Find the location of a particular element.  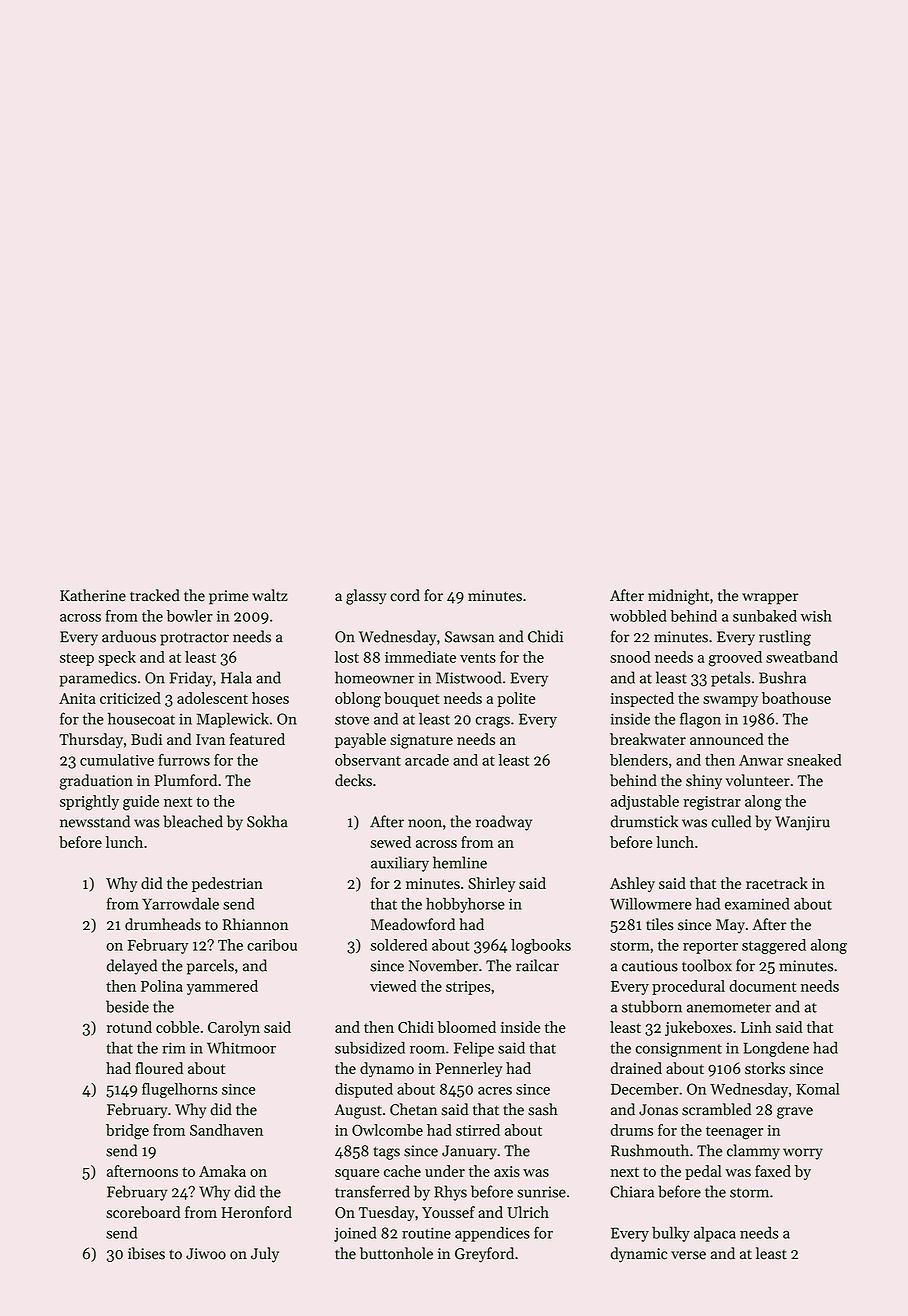

buttonhole is located at coordinates (396, 1253).
